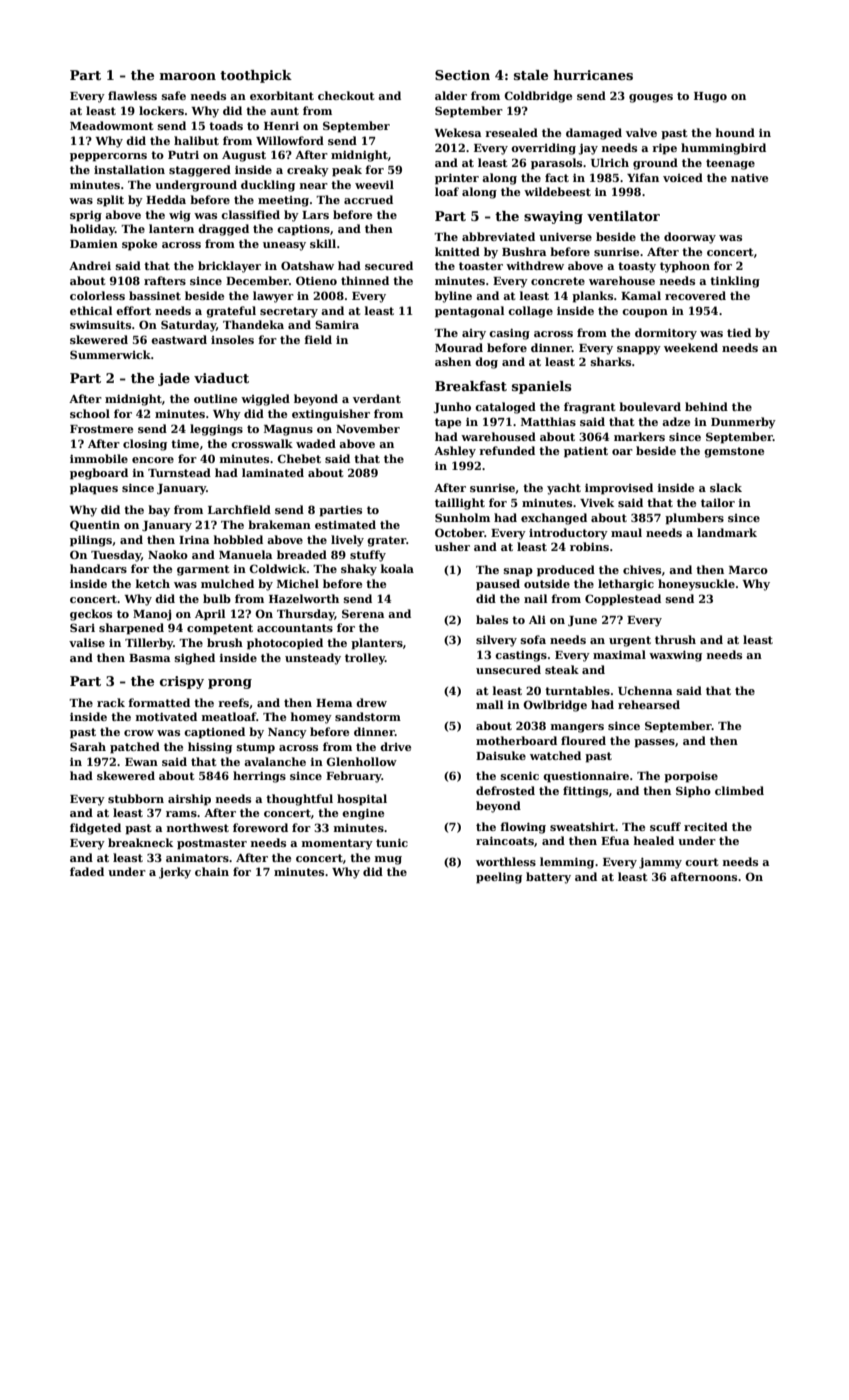  What do you see at coordinates (471, 386) in the screenshot?
I see `Breakfast` at bounding box center [471, 386].
